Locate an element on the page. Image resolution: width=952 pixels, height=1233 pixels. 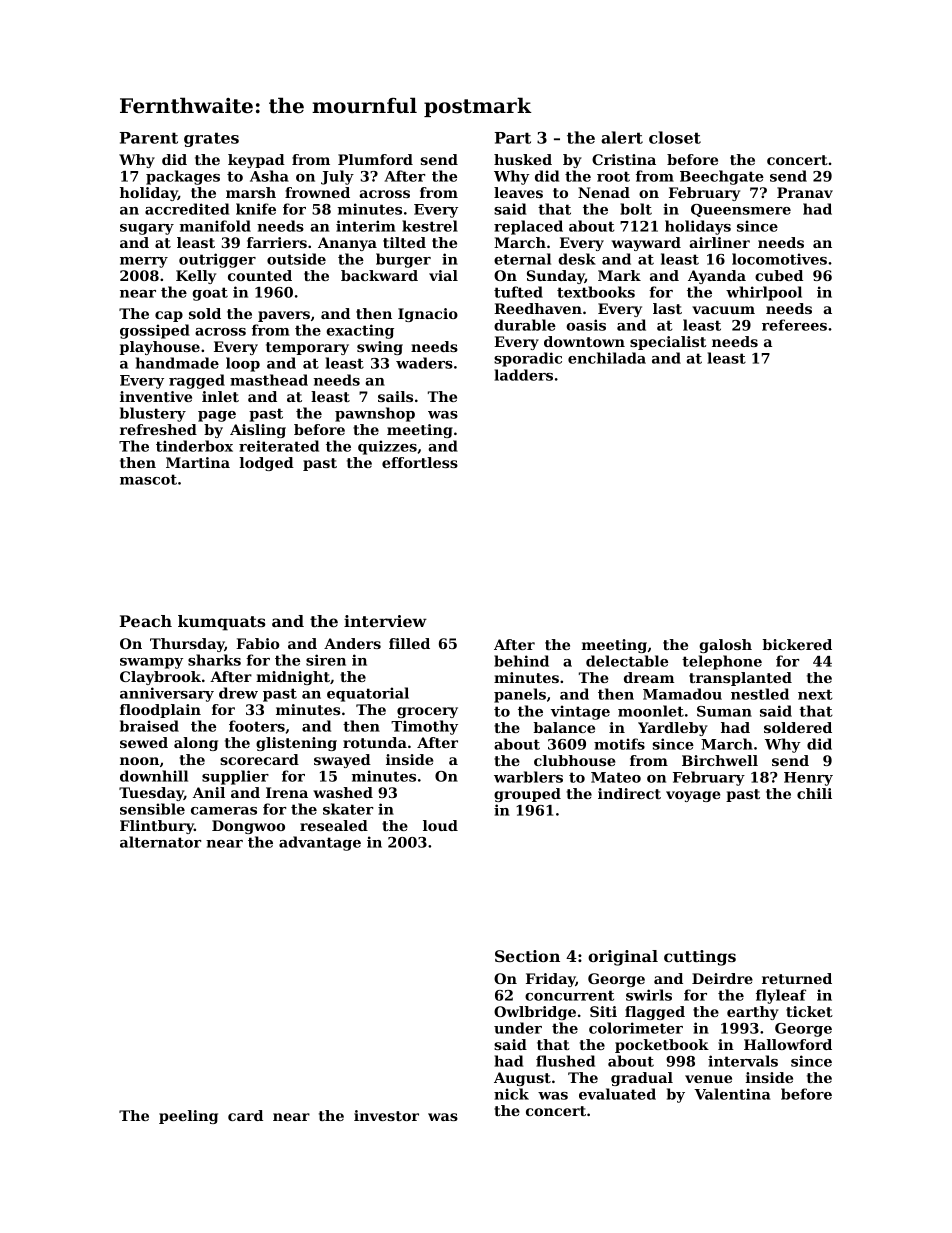
galosh is located at coordinates (725, 646).
